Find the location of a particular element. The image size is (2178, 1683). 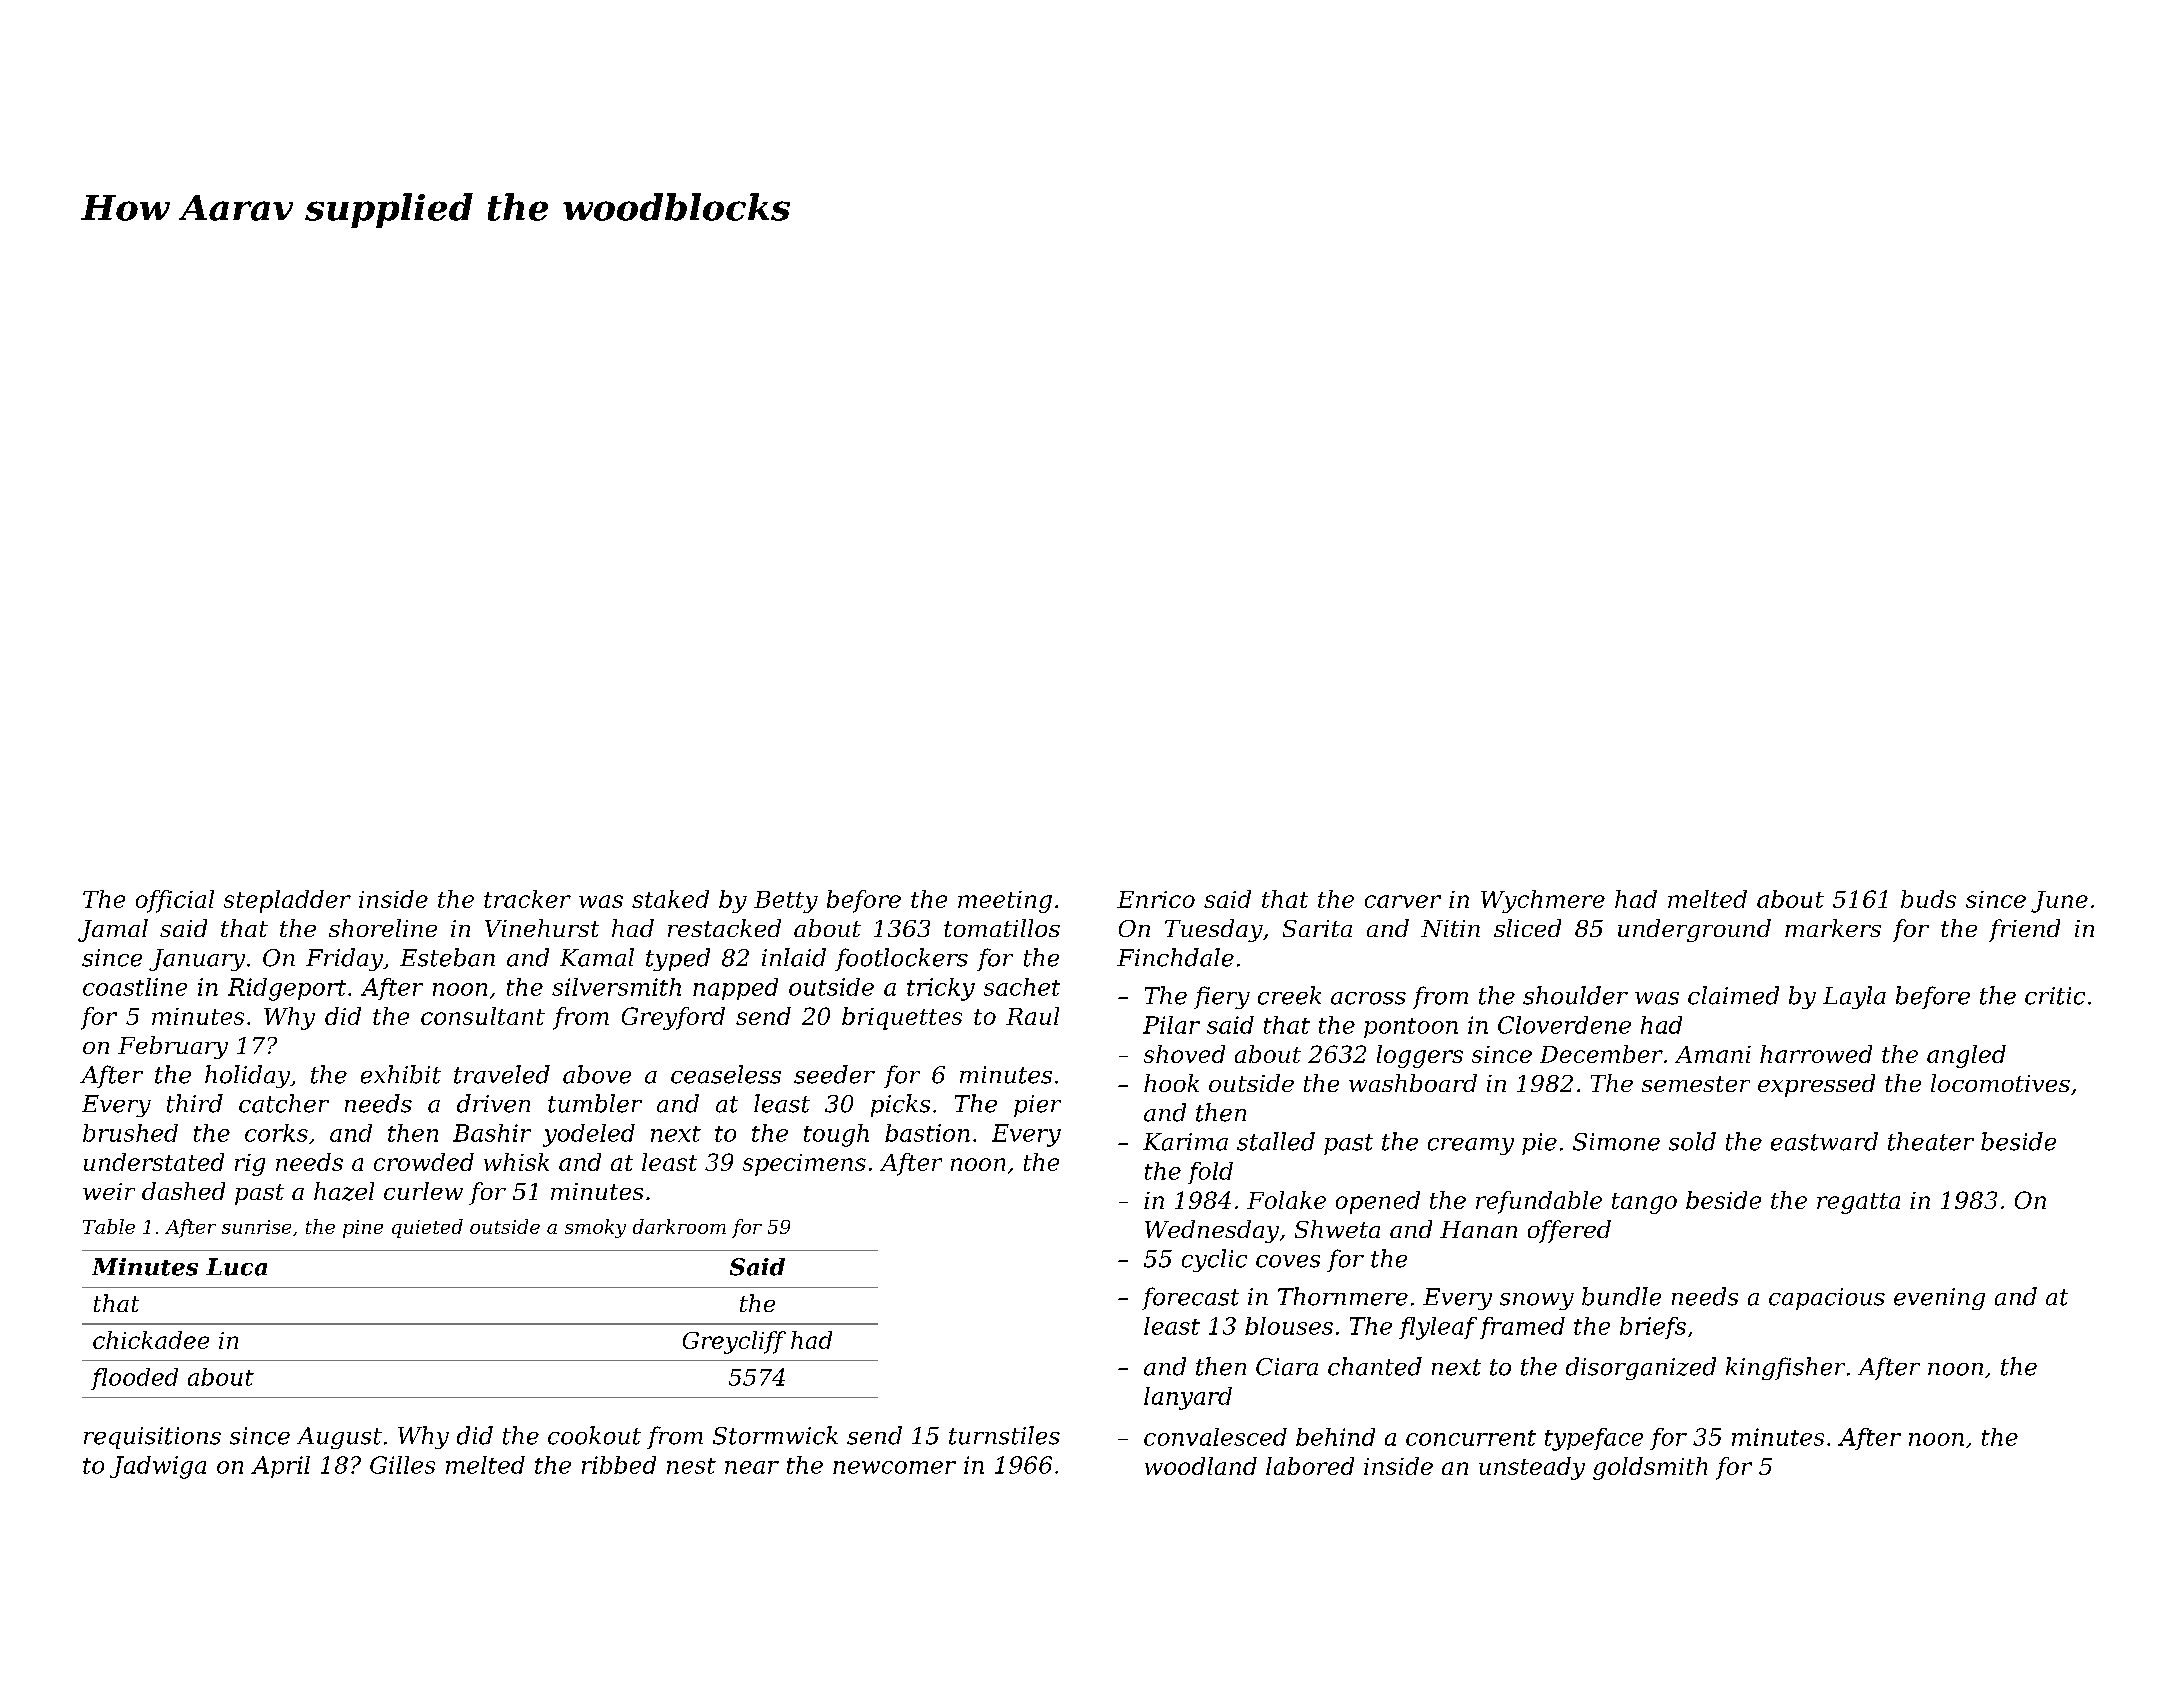

theater is located at coordinates (1931, 1141).
